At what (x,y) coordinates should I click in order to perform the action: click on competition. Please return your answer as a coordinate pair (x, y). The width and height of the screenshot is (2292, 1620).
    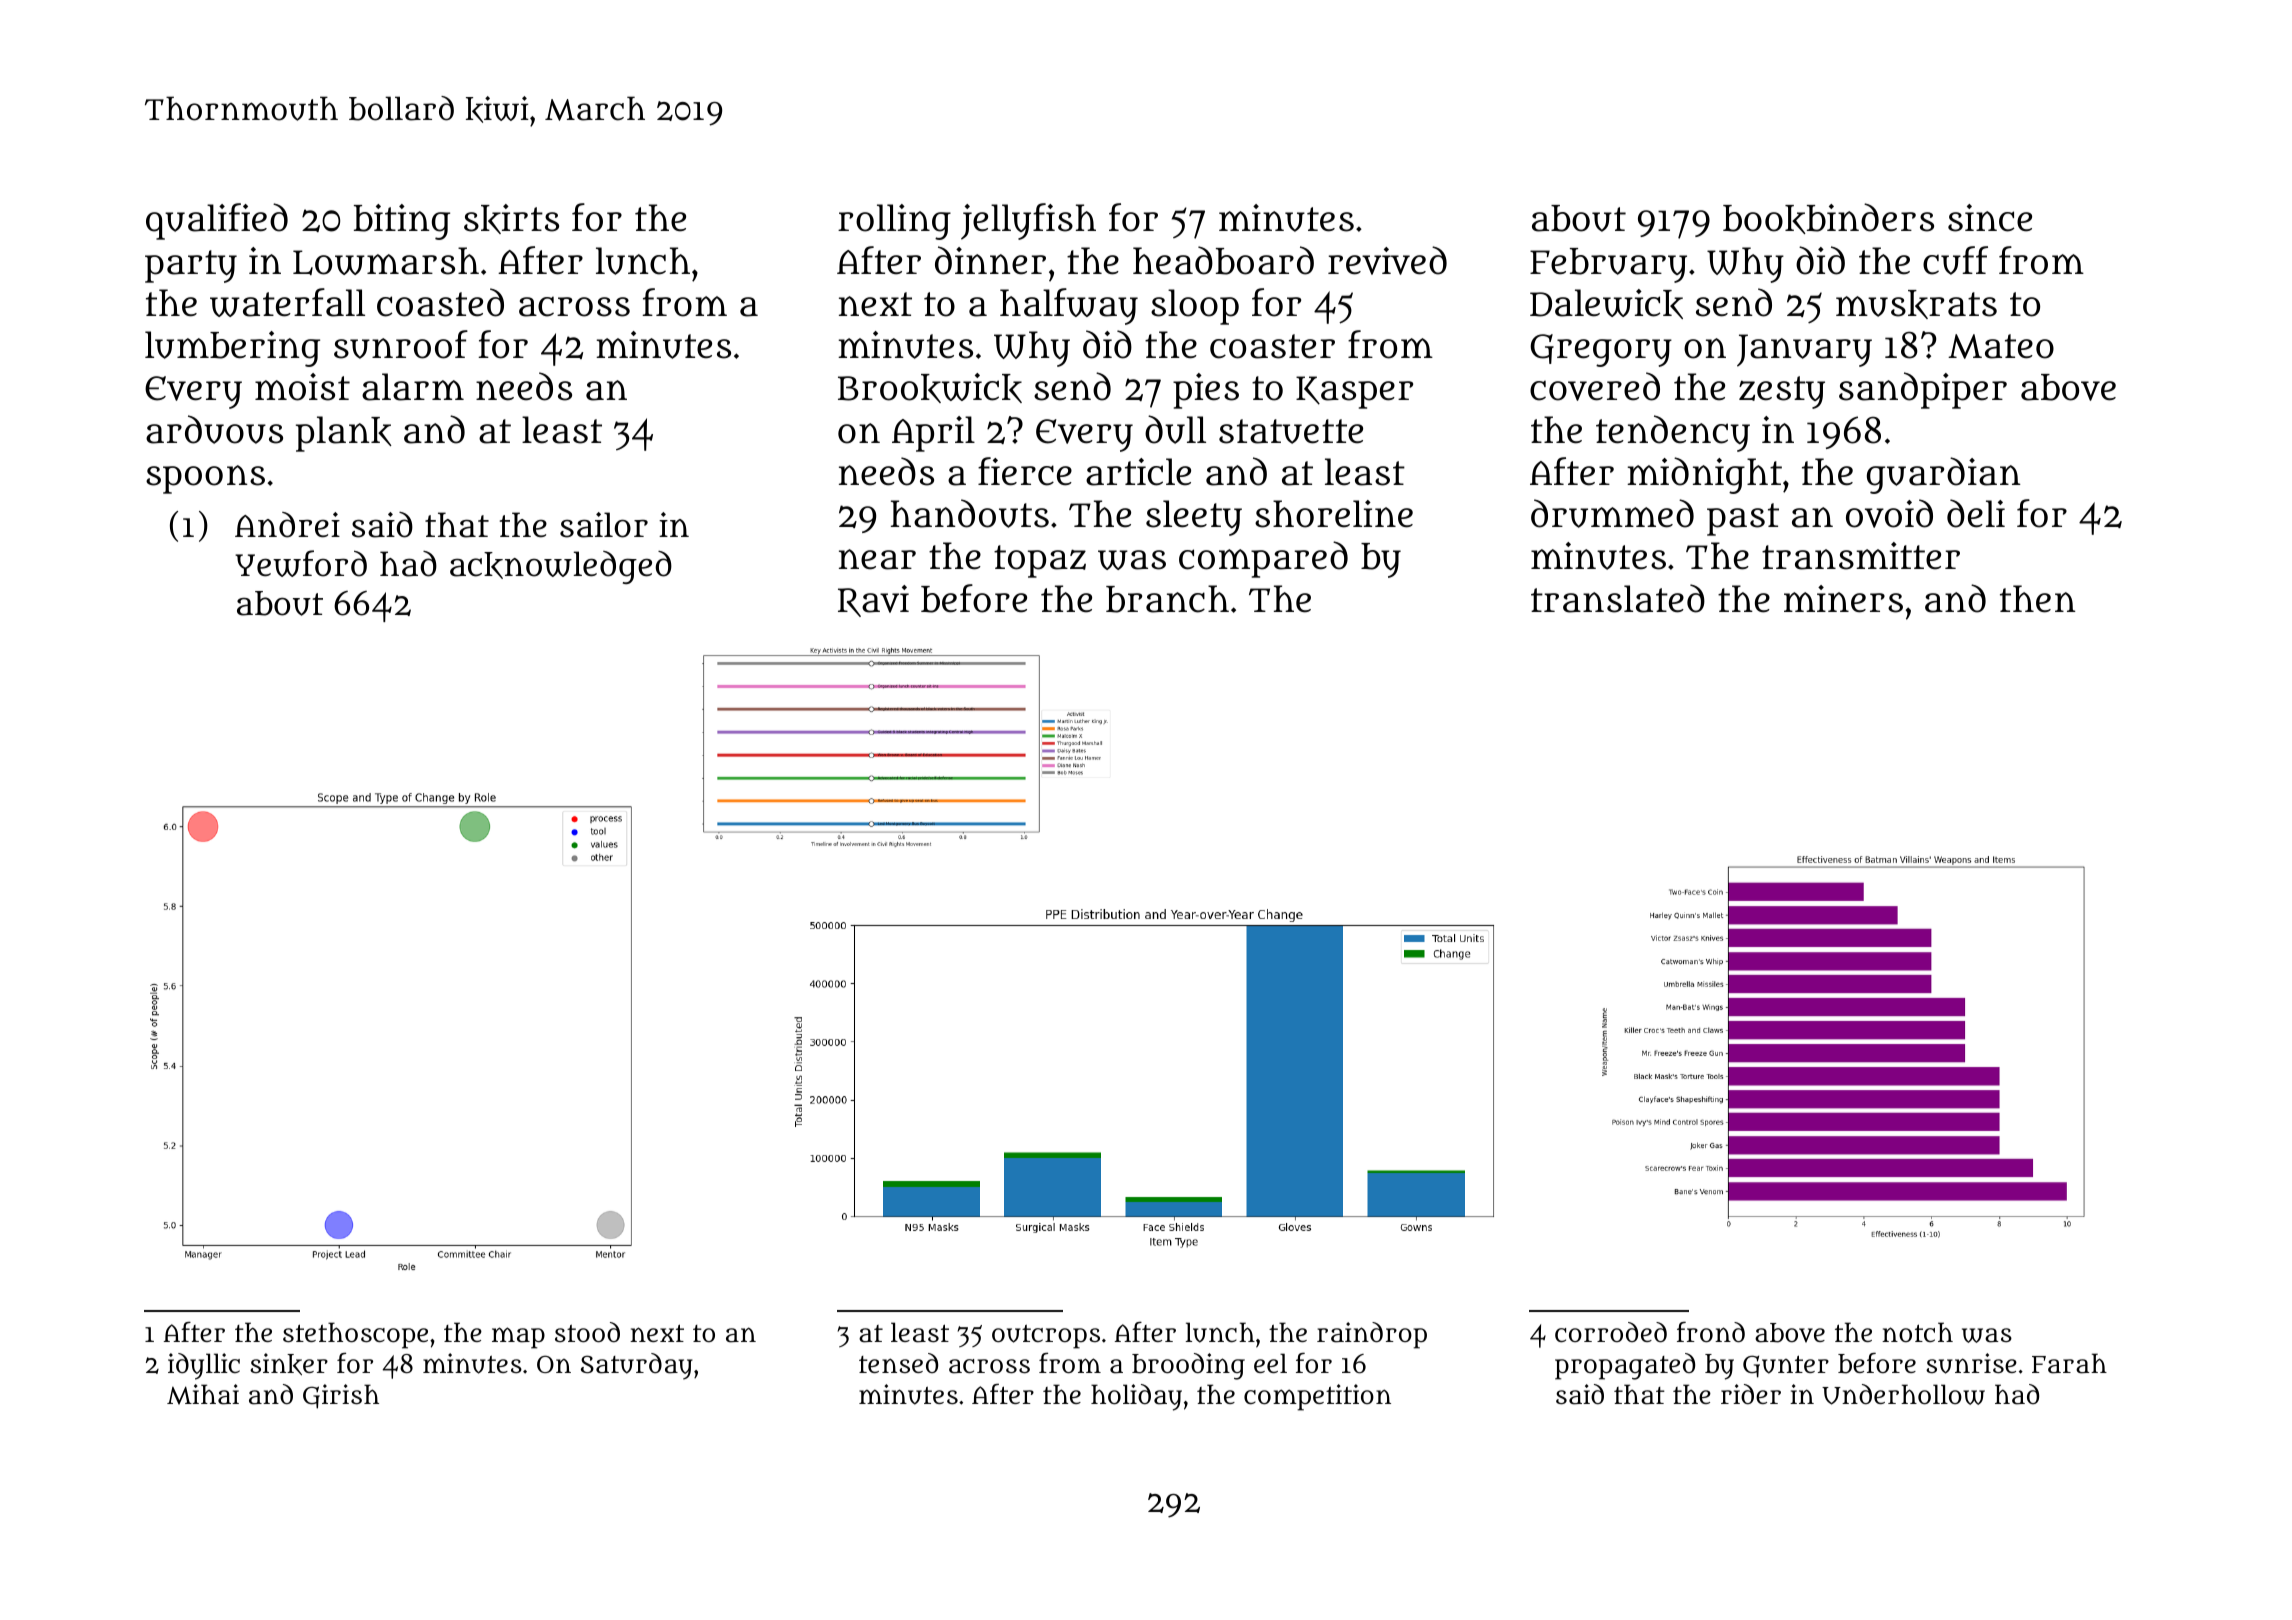
    Looking at the image, I should click on (1317, 1397).
